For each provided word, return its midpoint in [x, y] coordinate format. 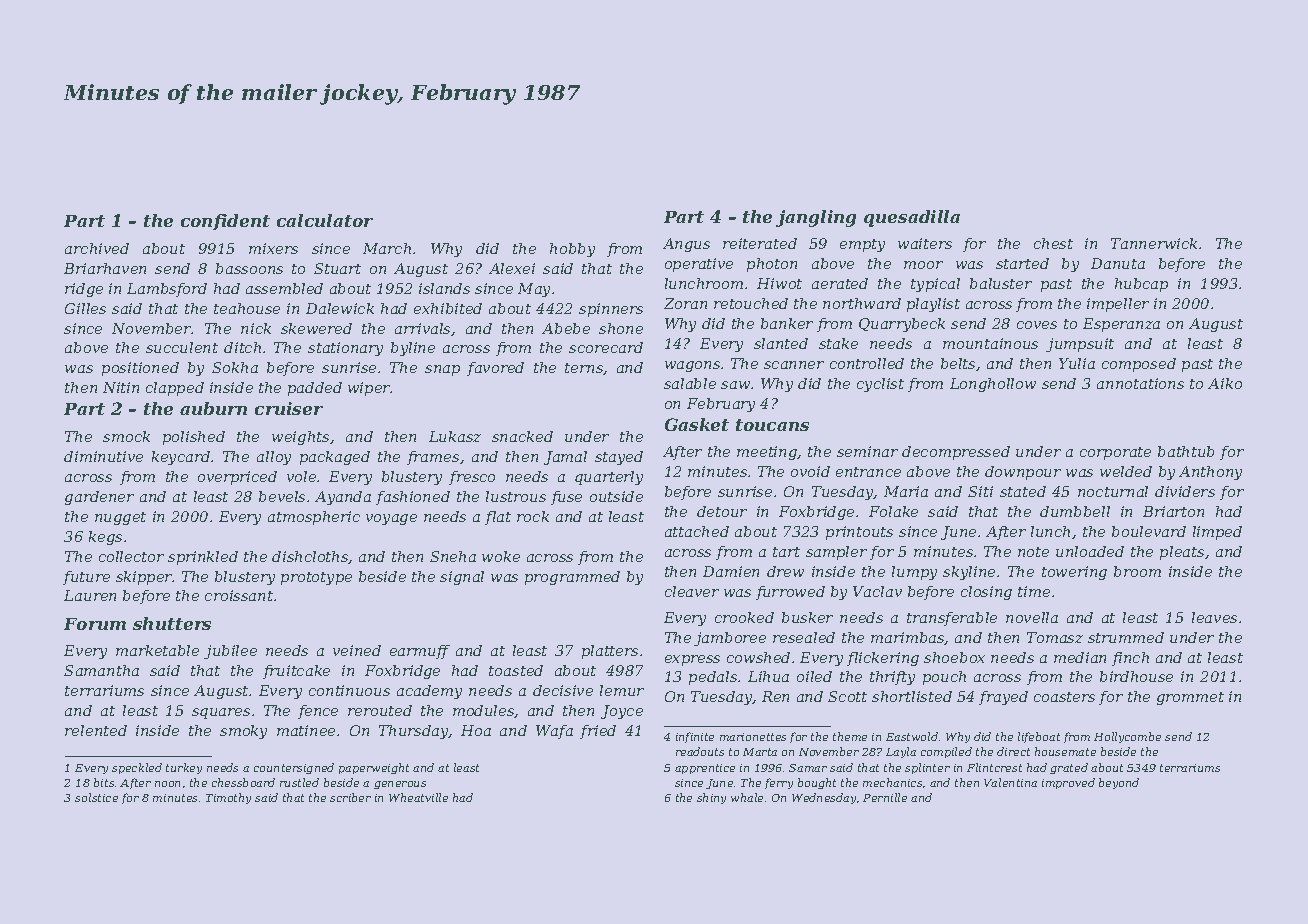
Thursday [414, 732]
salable [690, 383]
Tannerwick [1154, 243]
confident [225, 222]
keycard [181, 458]
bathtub [1186, 451]
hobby [572, 250]
